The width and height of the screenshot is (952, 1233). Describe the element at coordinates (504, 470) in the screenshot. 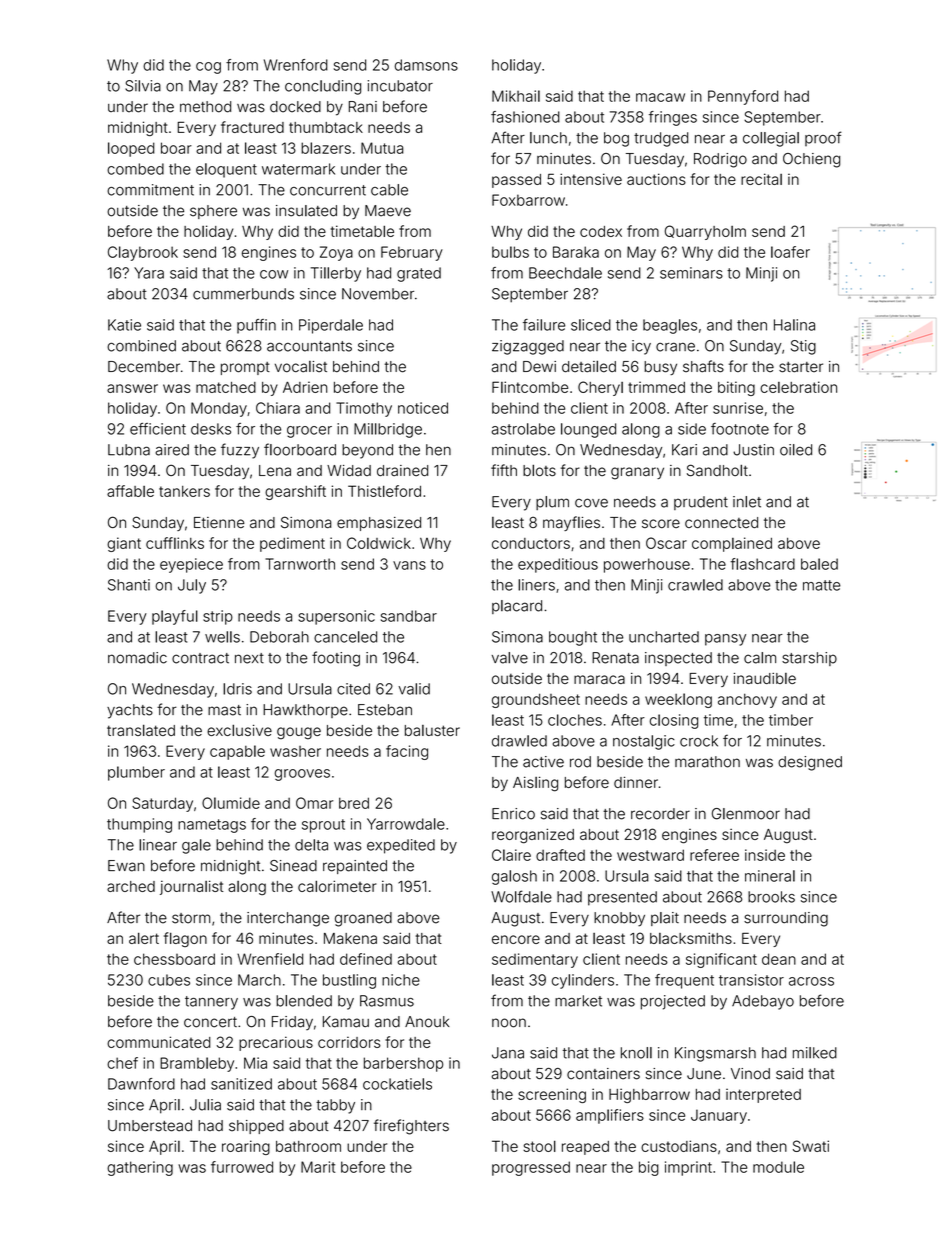

I see `fifth` at that location.
